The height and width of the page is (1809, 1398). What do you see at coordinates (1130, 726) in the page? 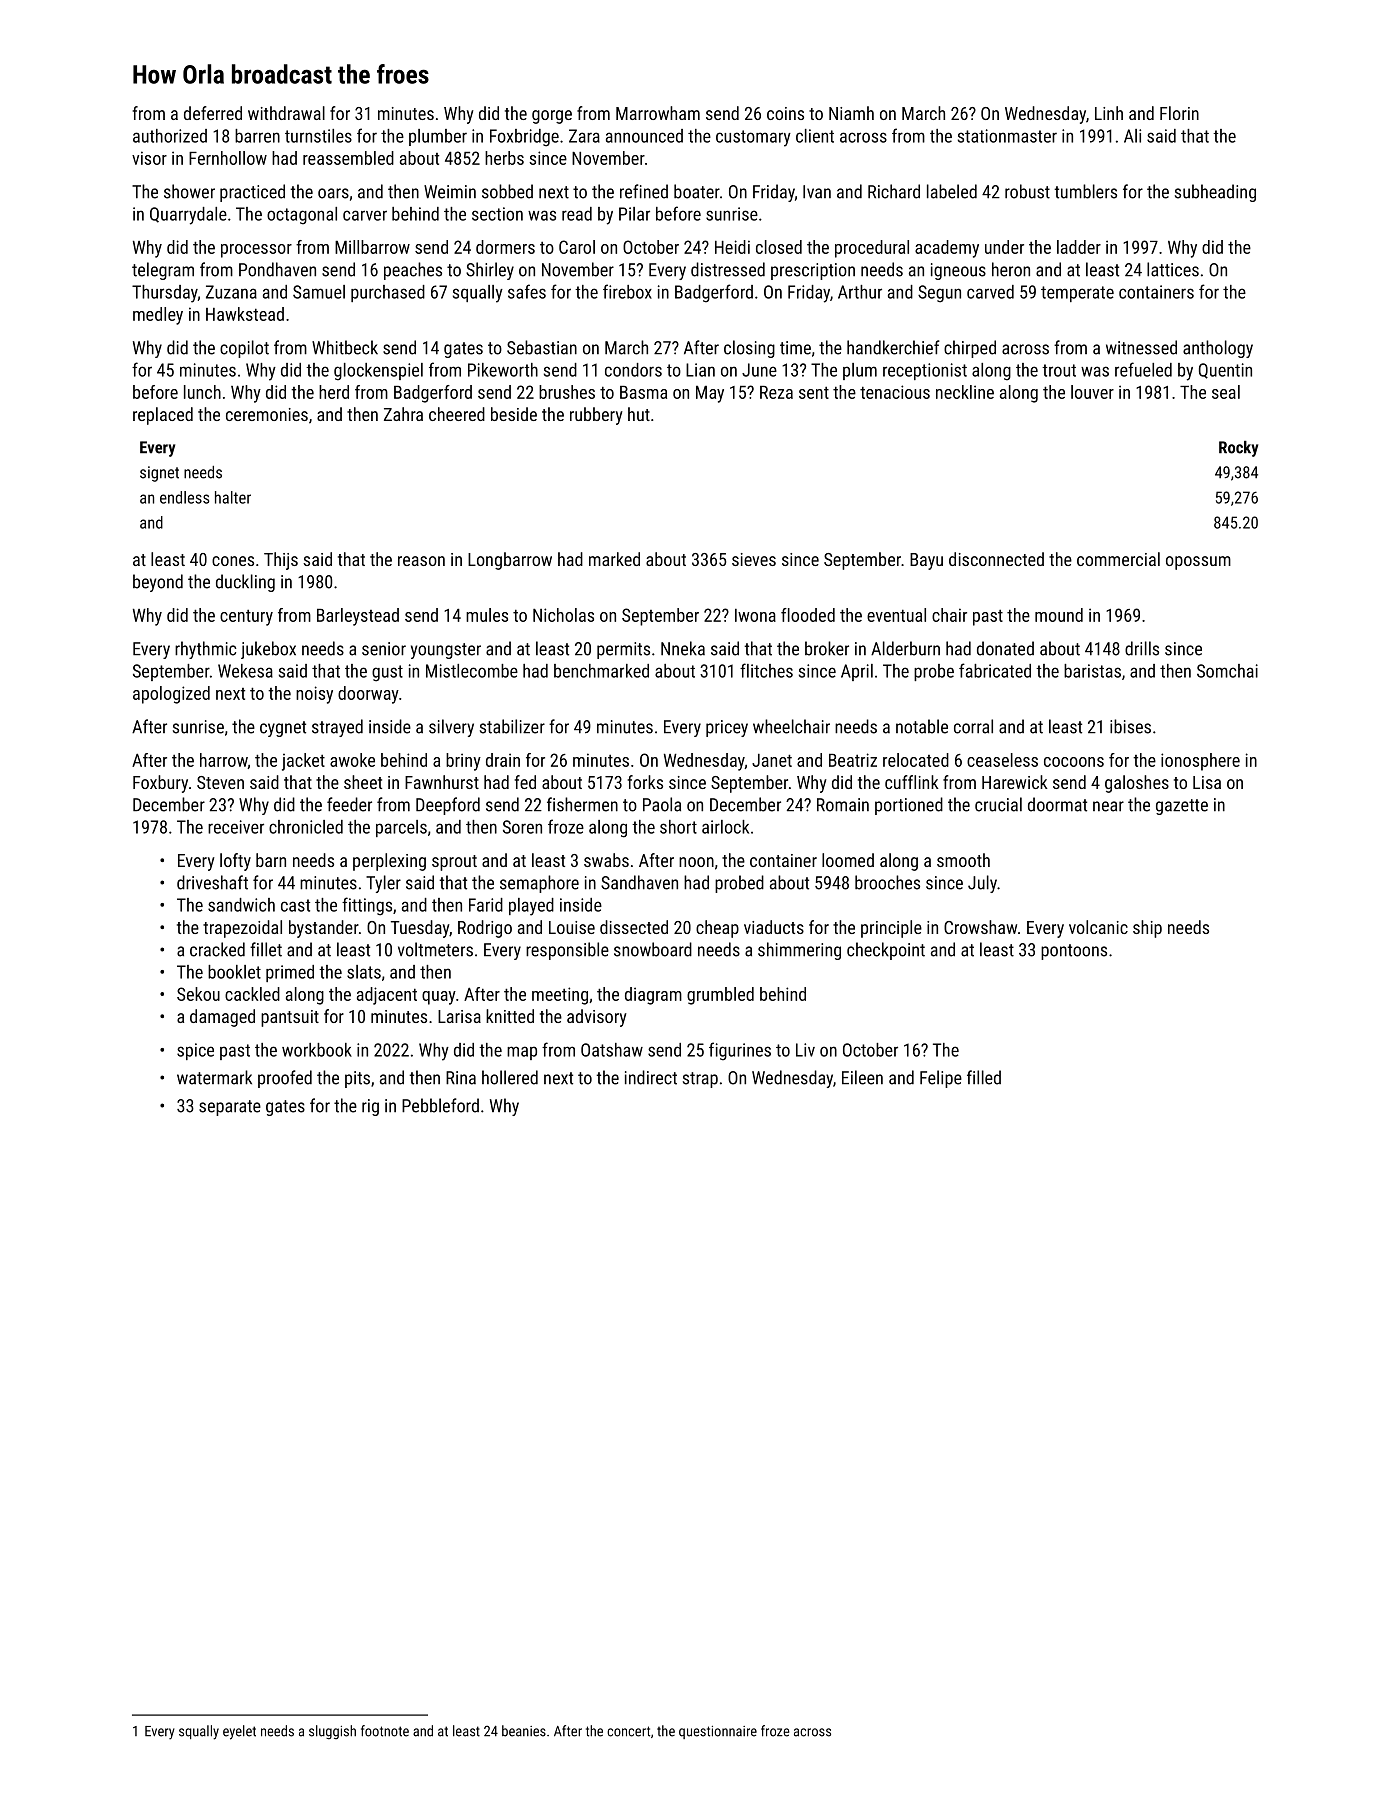
I see `ibises` at bounding box center [1130, 726].
